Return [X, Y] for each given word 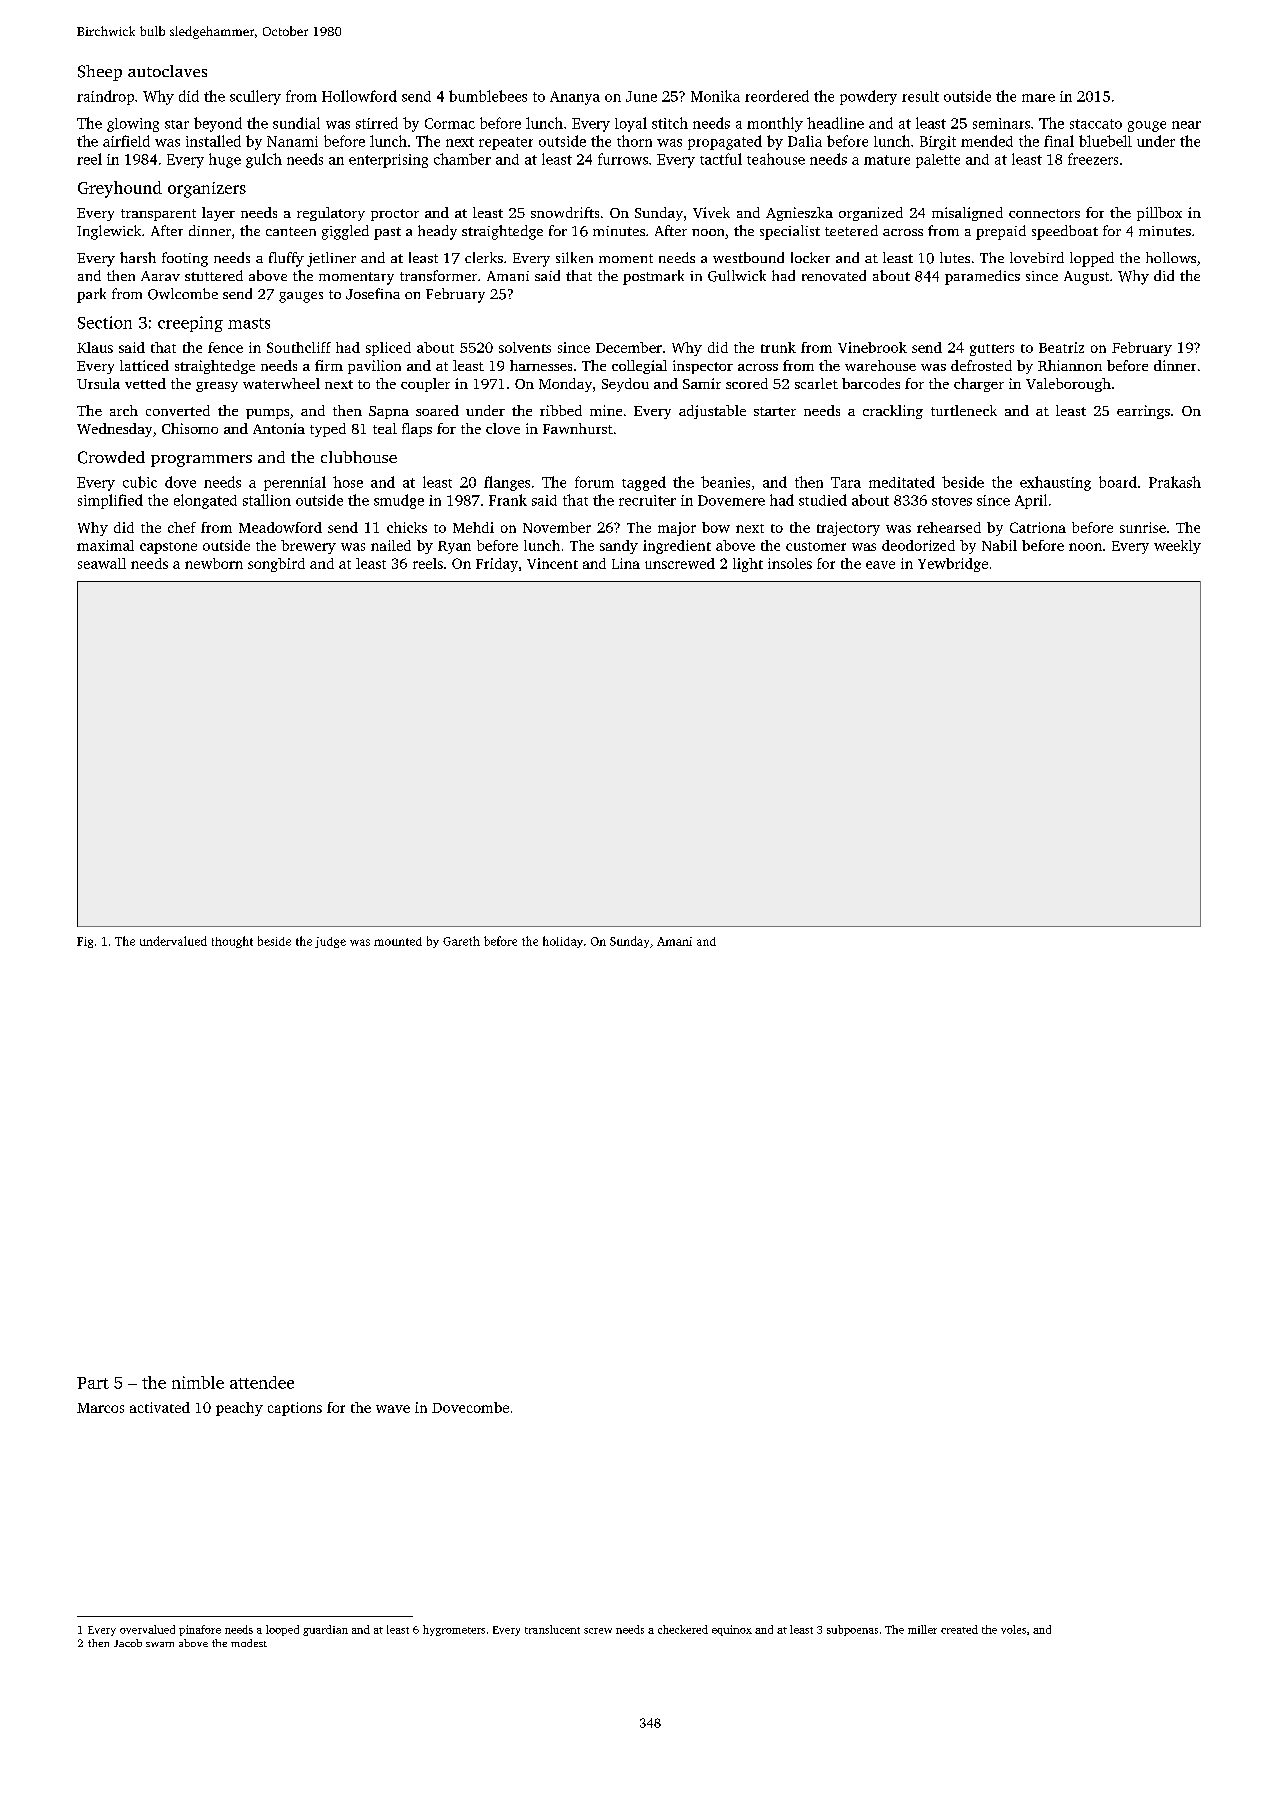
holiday [563, 942]
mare [1038, 98]
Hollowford [359, 96]
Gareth [461, 941]
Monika [715, 96]
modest [249, 1643]
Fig [85, 942]
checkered [683, 1629]
